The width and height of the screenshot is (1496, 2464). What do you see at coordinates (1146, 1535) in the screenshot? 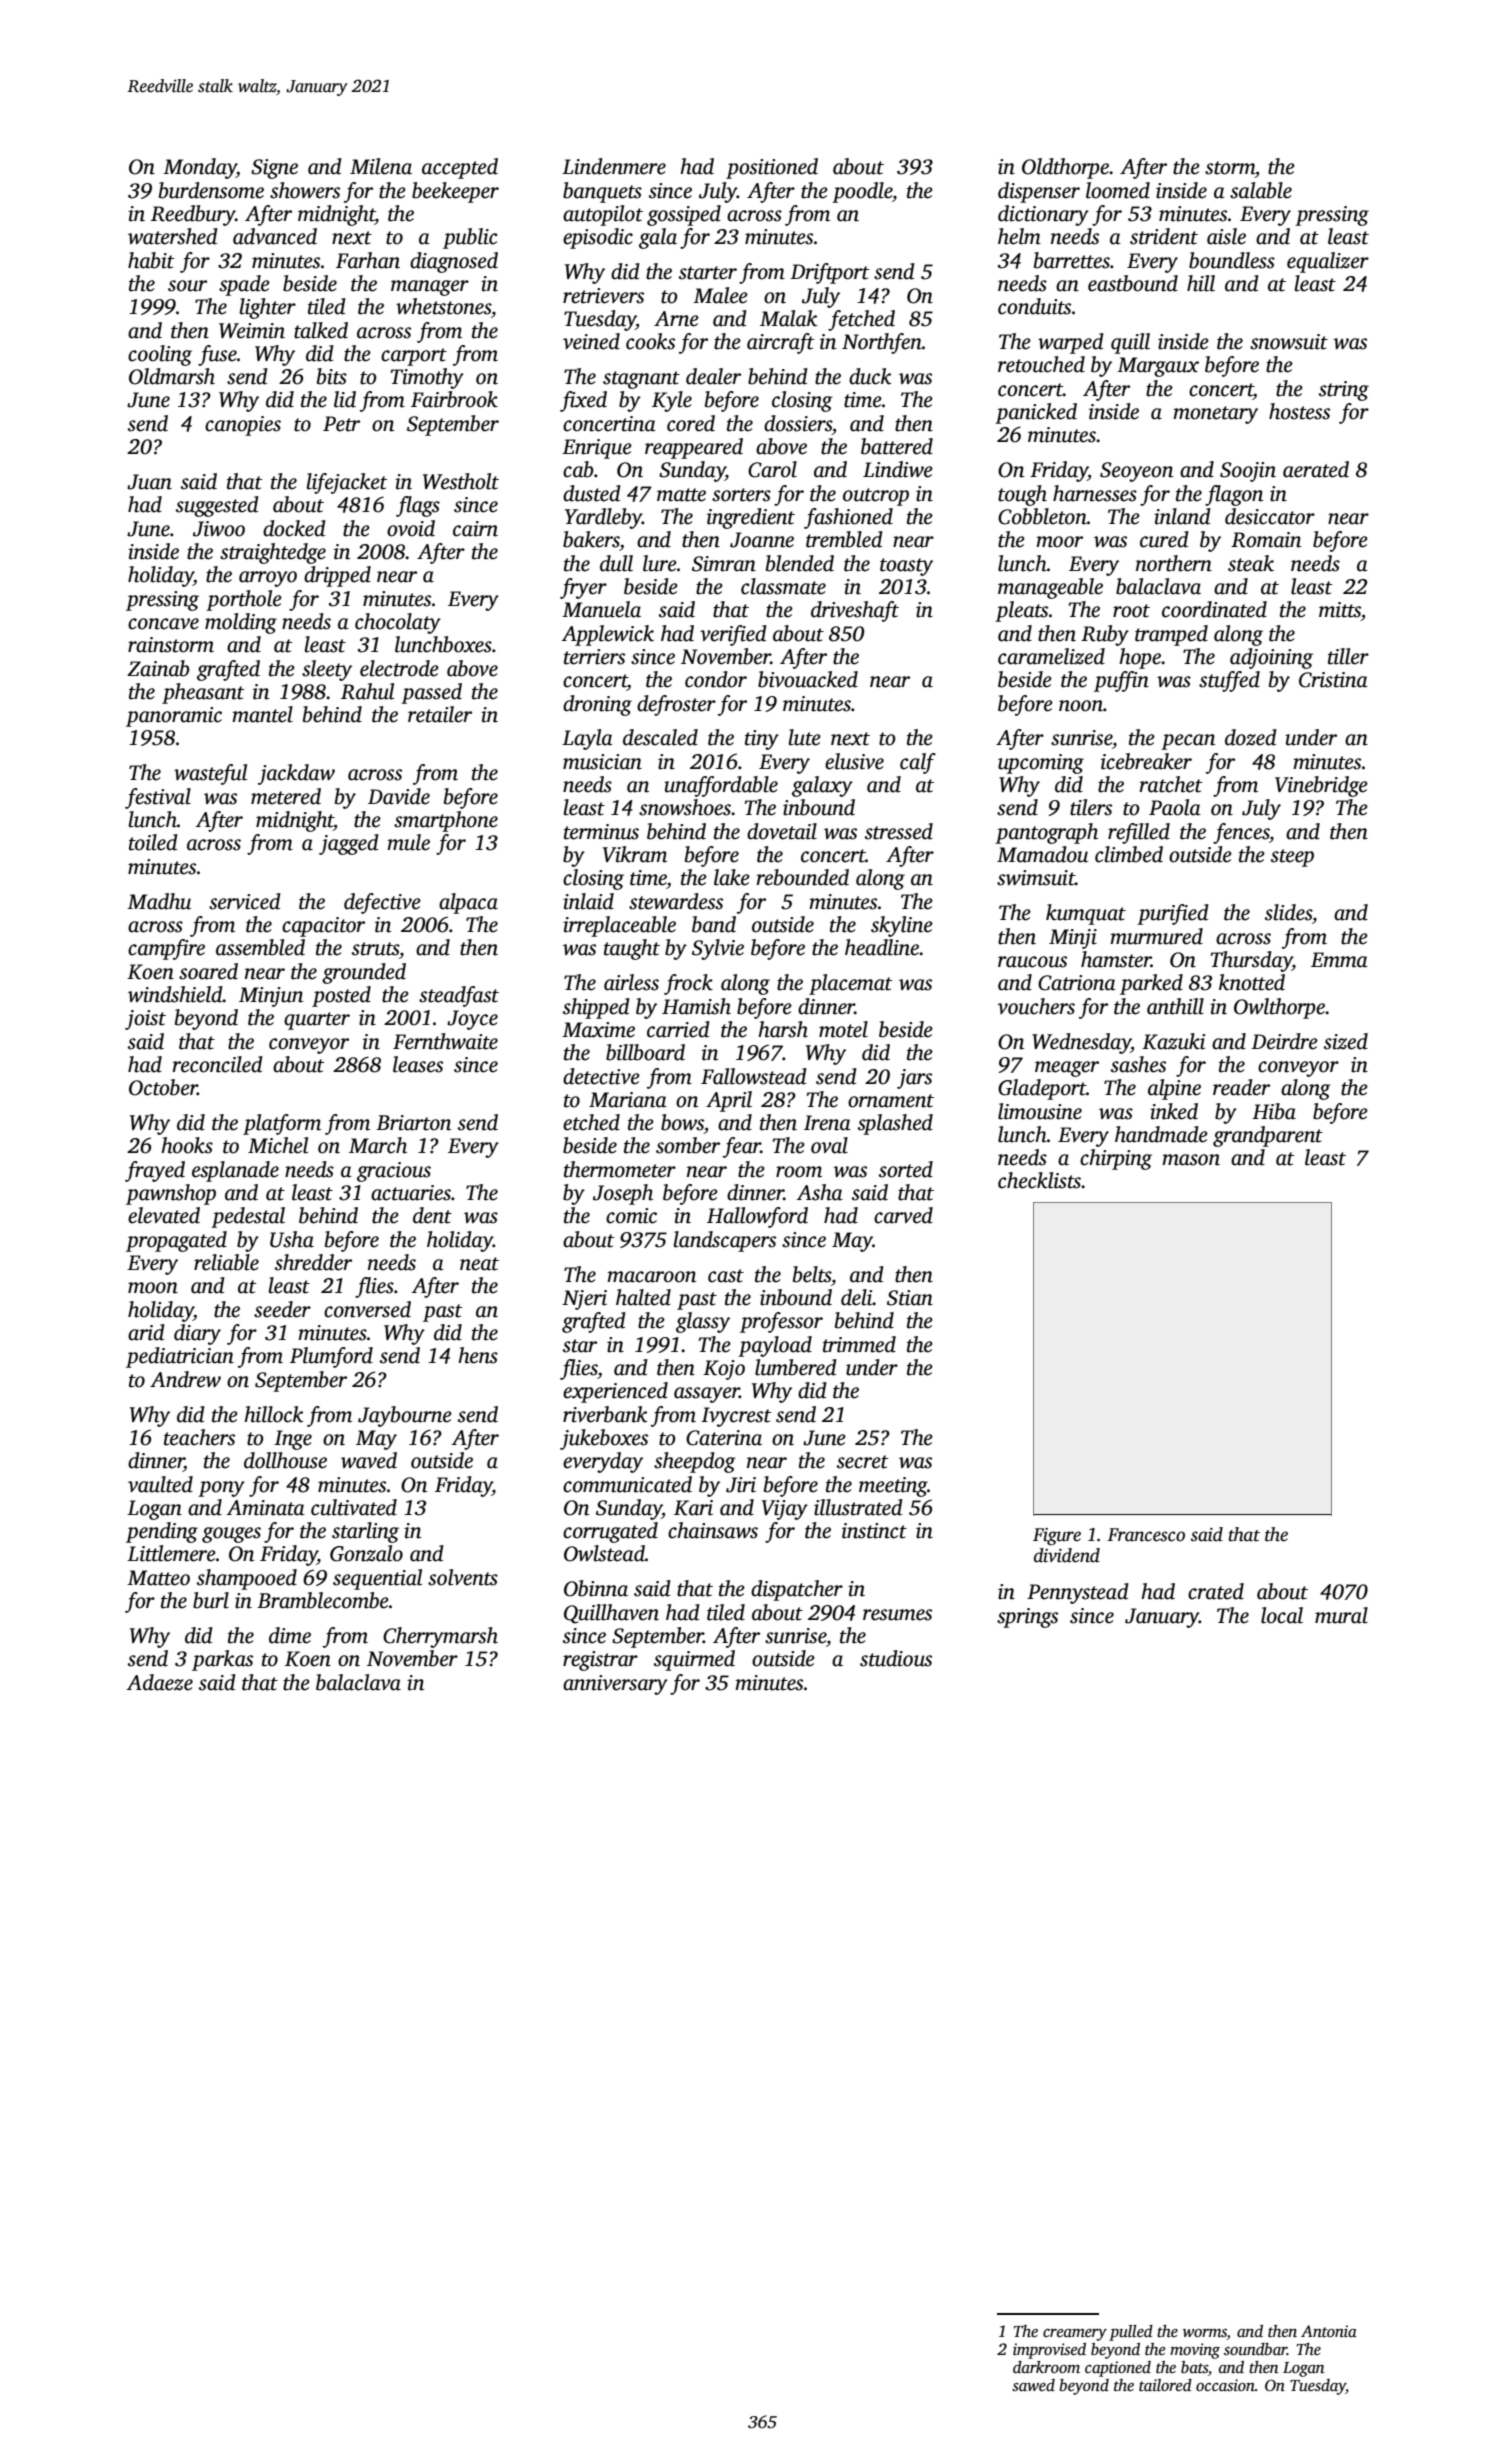
I see `Francesco` at bounding box center [1146, 1535].
